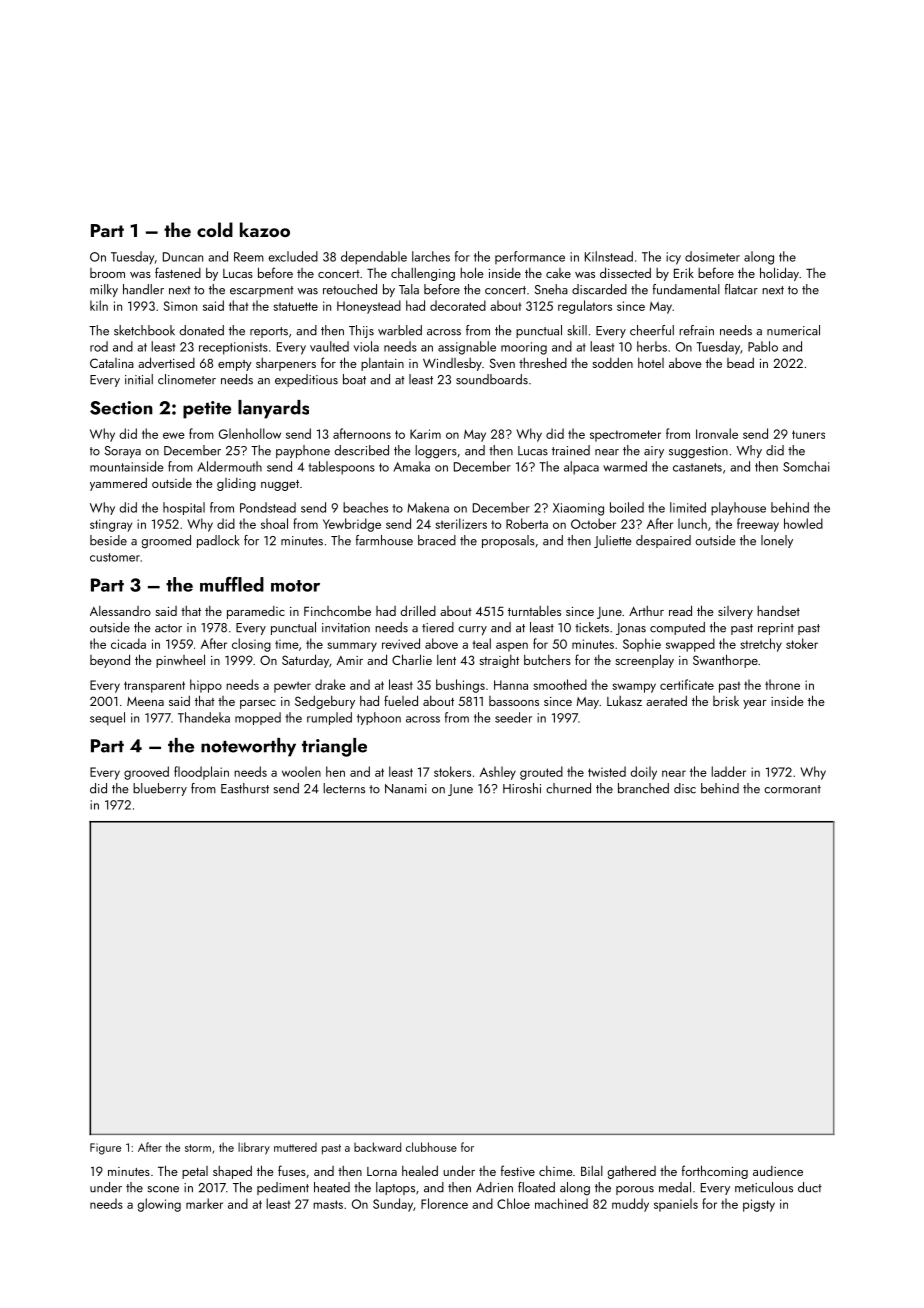 Image resolution: width=924 pixels, height=1308 pixels. I want to click on forthcoming, so click(715, 1172).
